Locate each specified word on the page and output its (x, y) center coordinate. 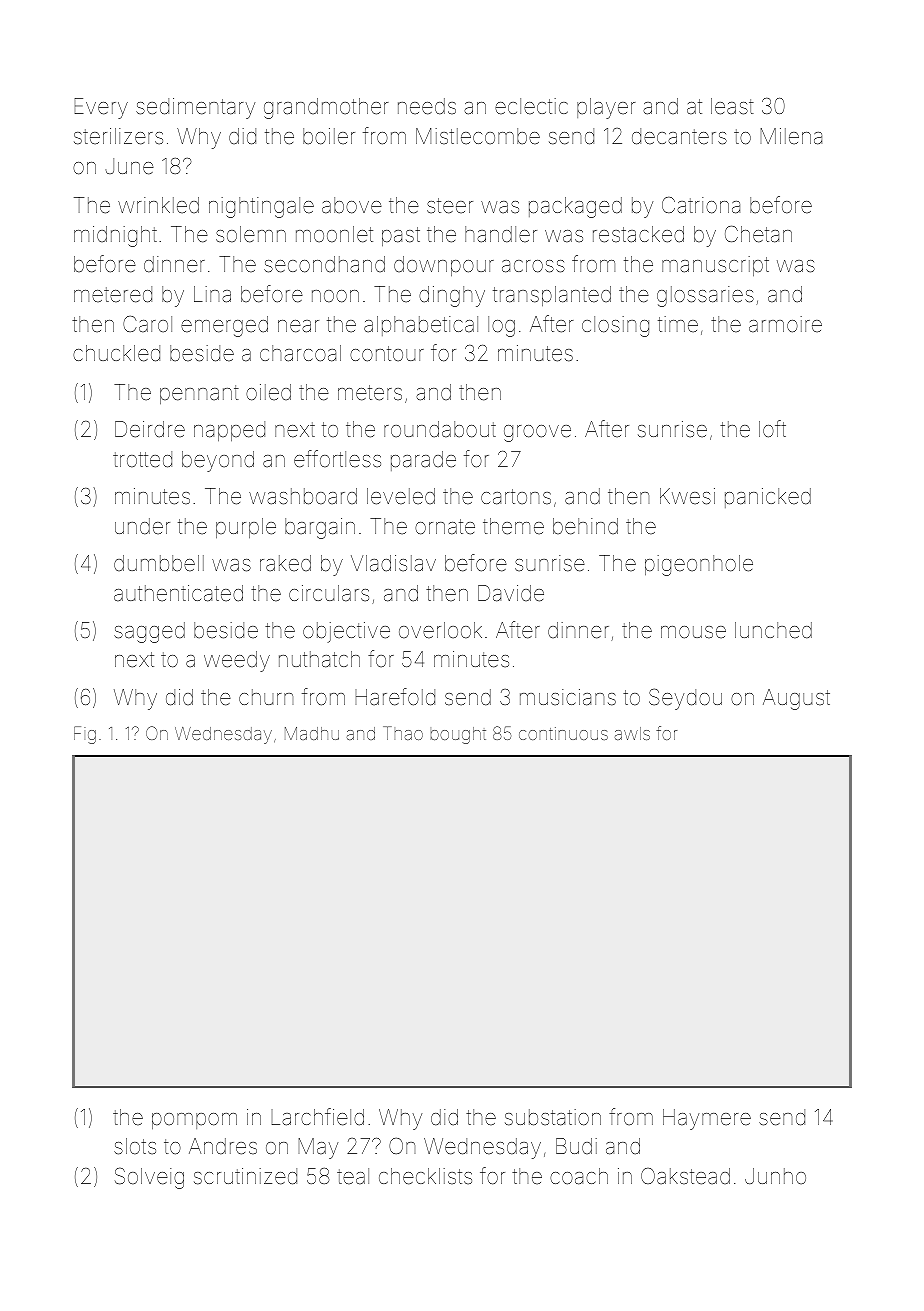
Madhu (312, 733)
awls (632, 733)
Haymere (707, 1119)
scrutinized (245, 1176)
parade (423, 461)
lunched (773, 630)
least (732, 106)
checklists (425, 1176)
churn (266, 697)
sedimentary (195, 108)
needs (427, 106)
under (142, 526)
